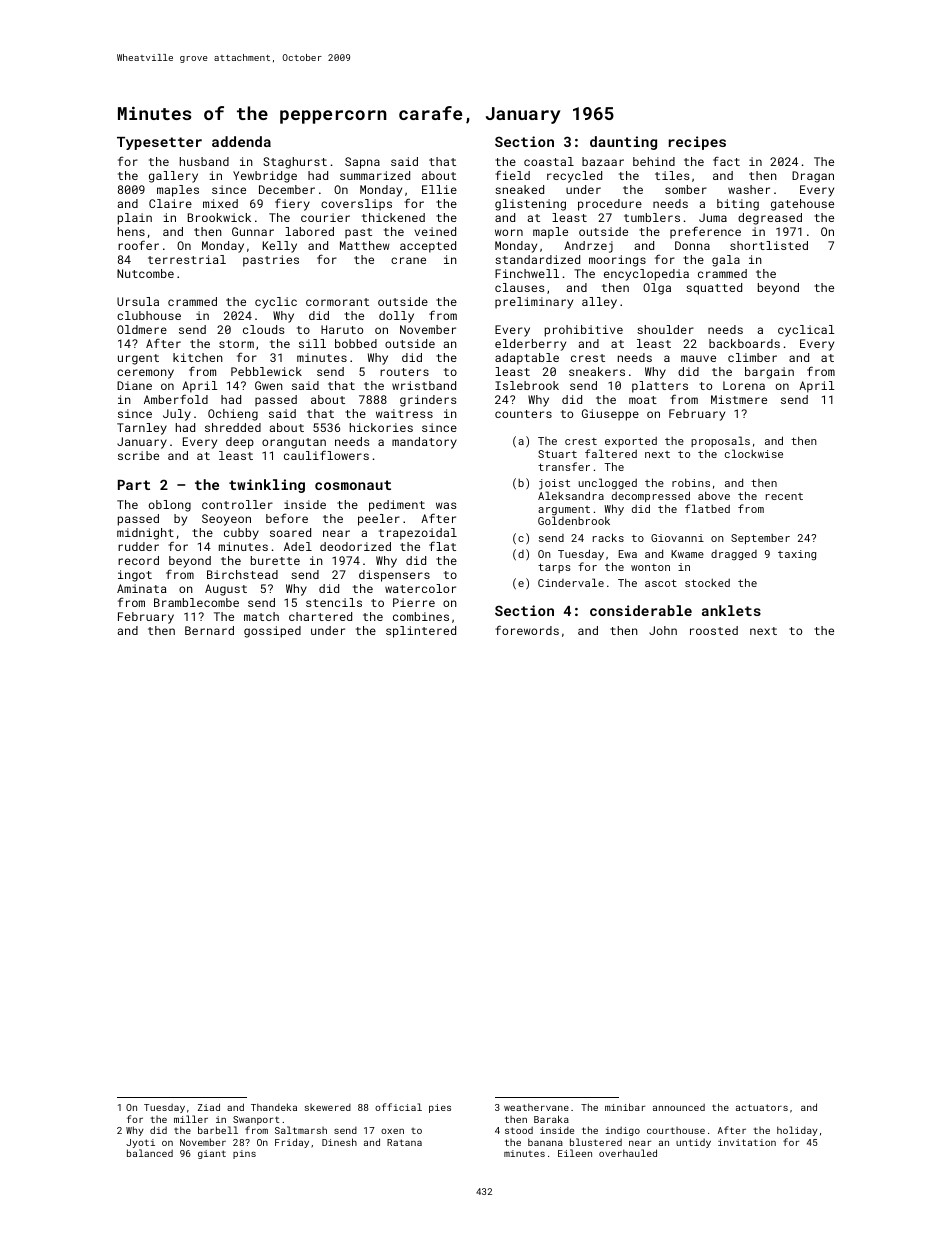 The height and width of the page is (1233, 952). I want to click on Jyoti, so click(140, 1143).
